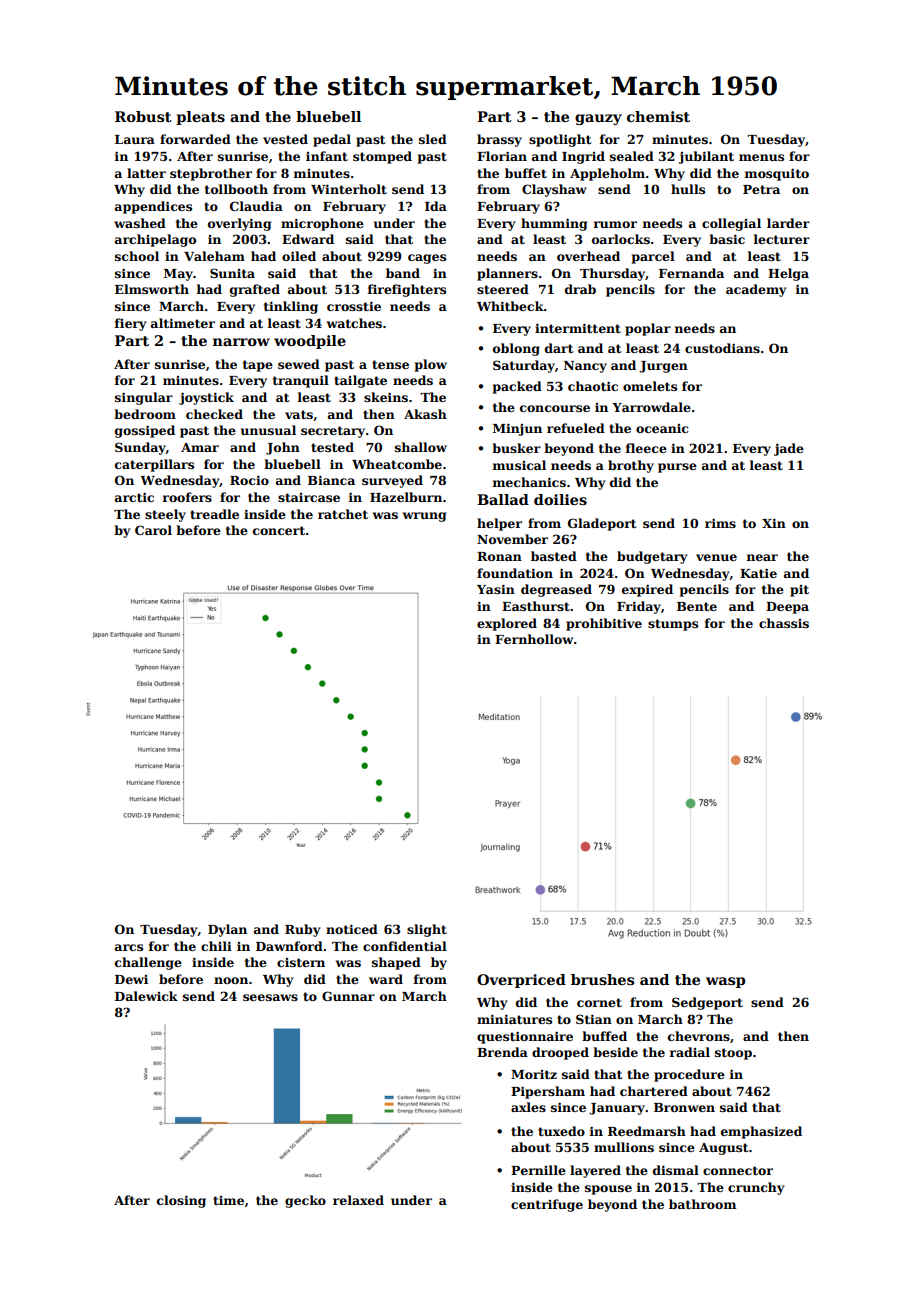 Image resolution: width=924 pixels, height=1308 pixels. What do you see at coordinates (227, 930) in the screenshot?
I see `Dylan` at bounding box center [227, 930].
